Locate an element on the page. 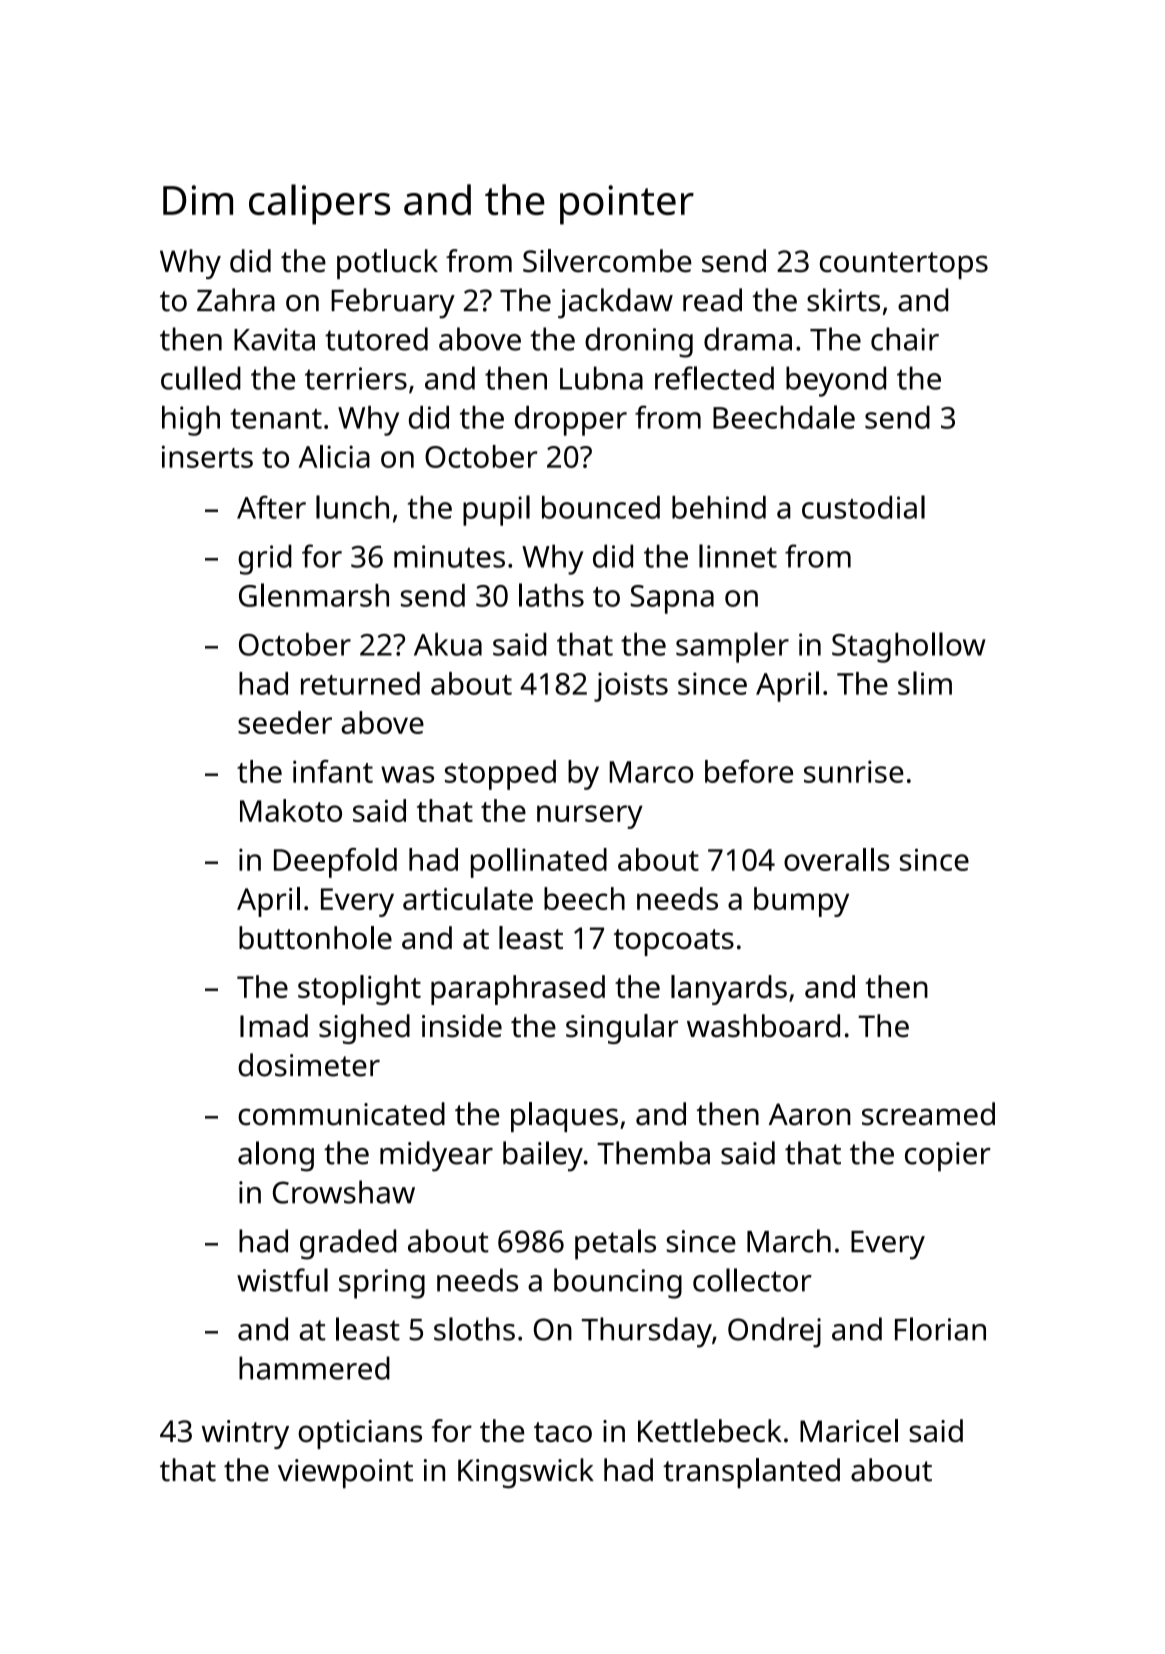 The height and width of the page is (1654, 1165). buttonhole is located at coordinates (315, 937).
